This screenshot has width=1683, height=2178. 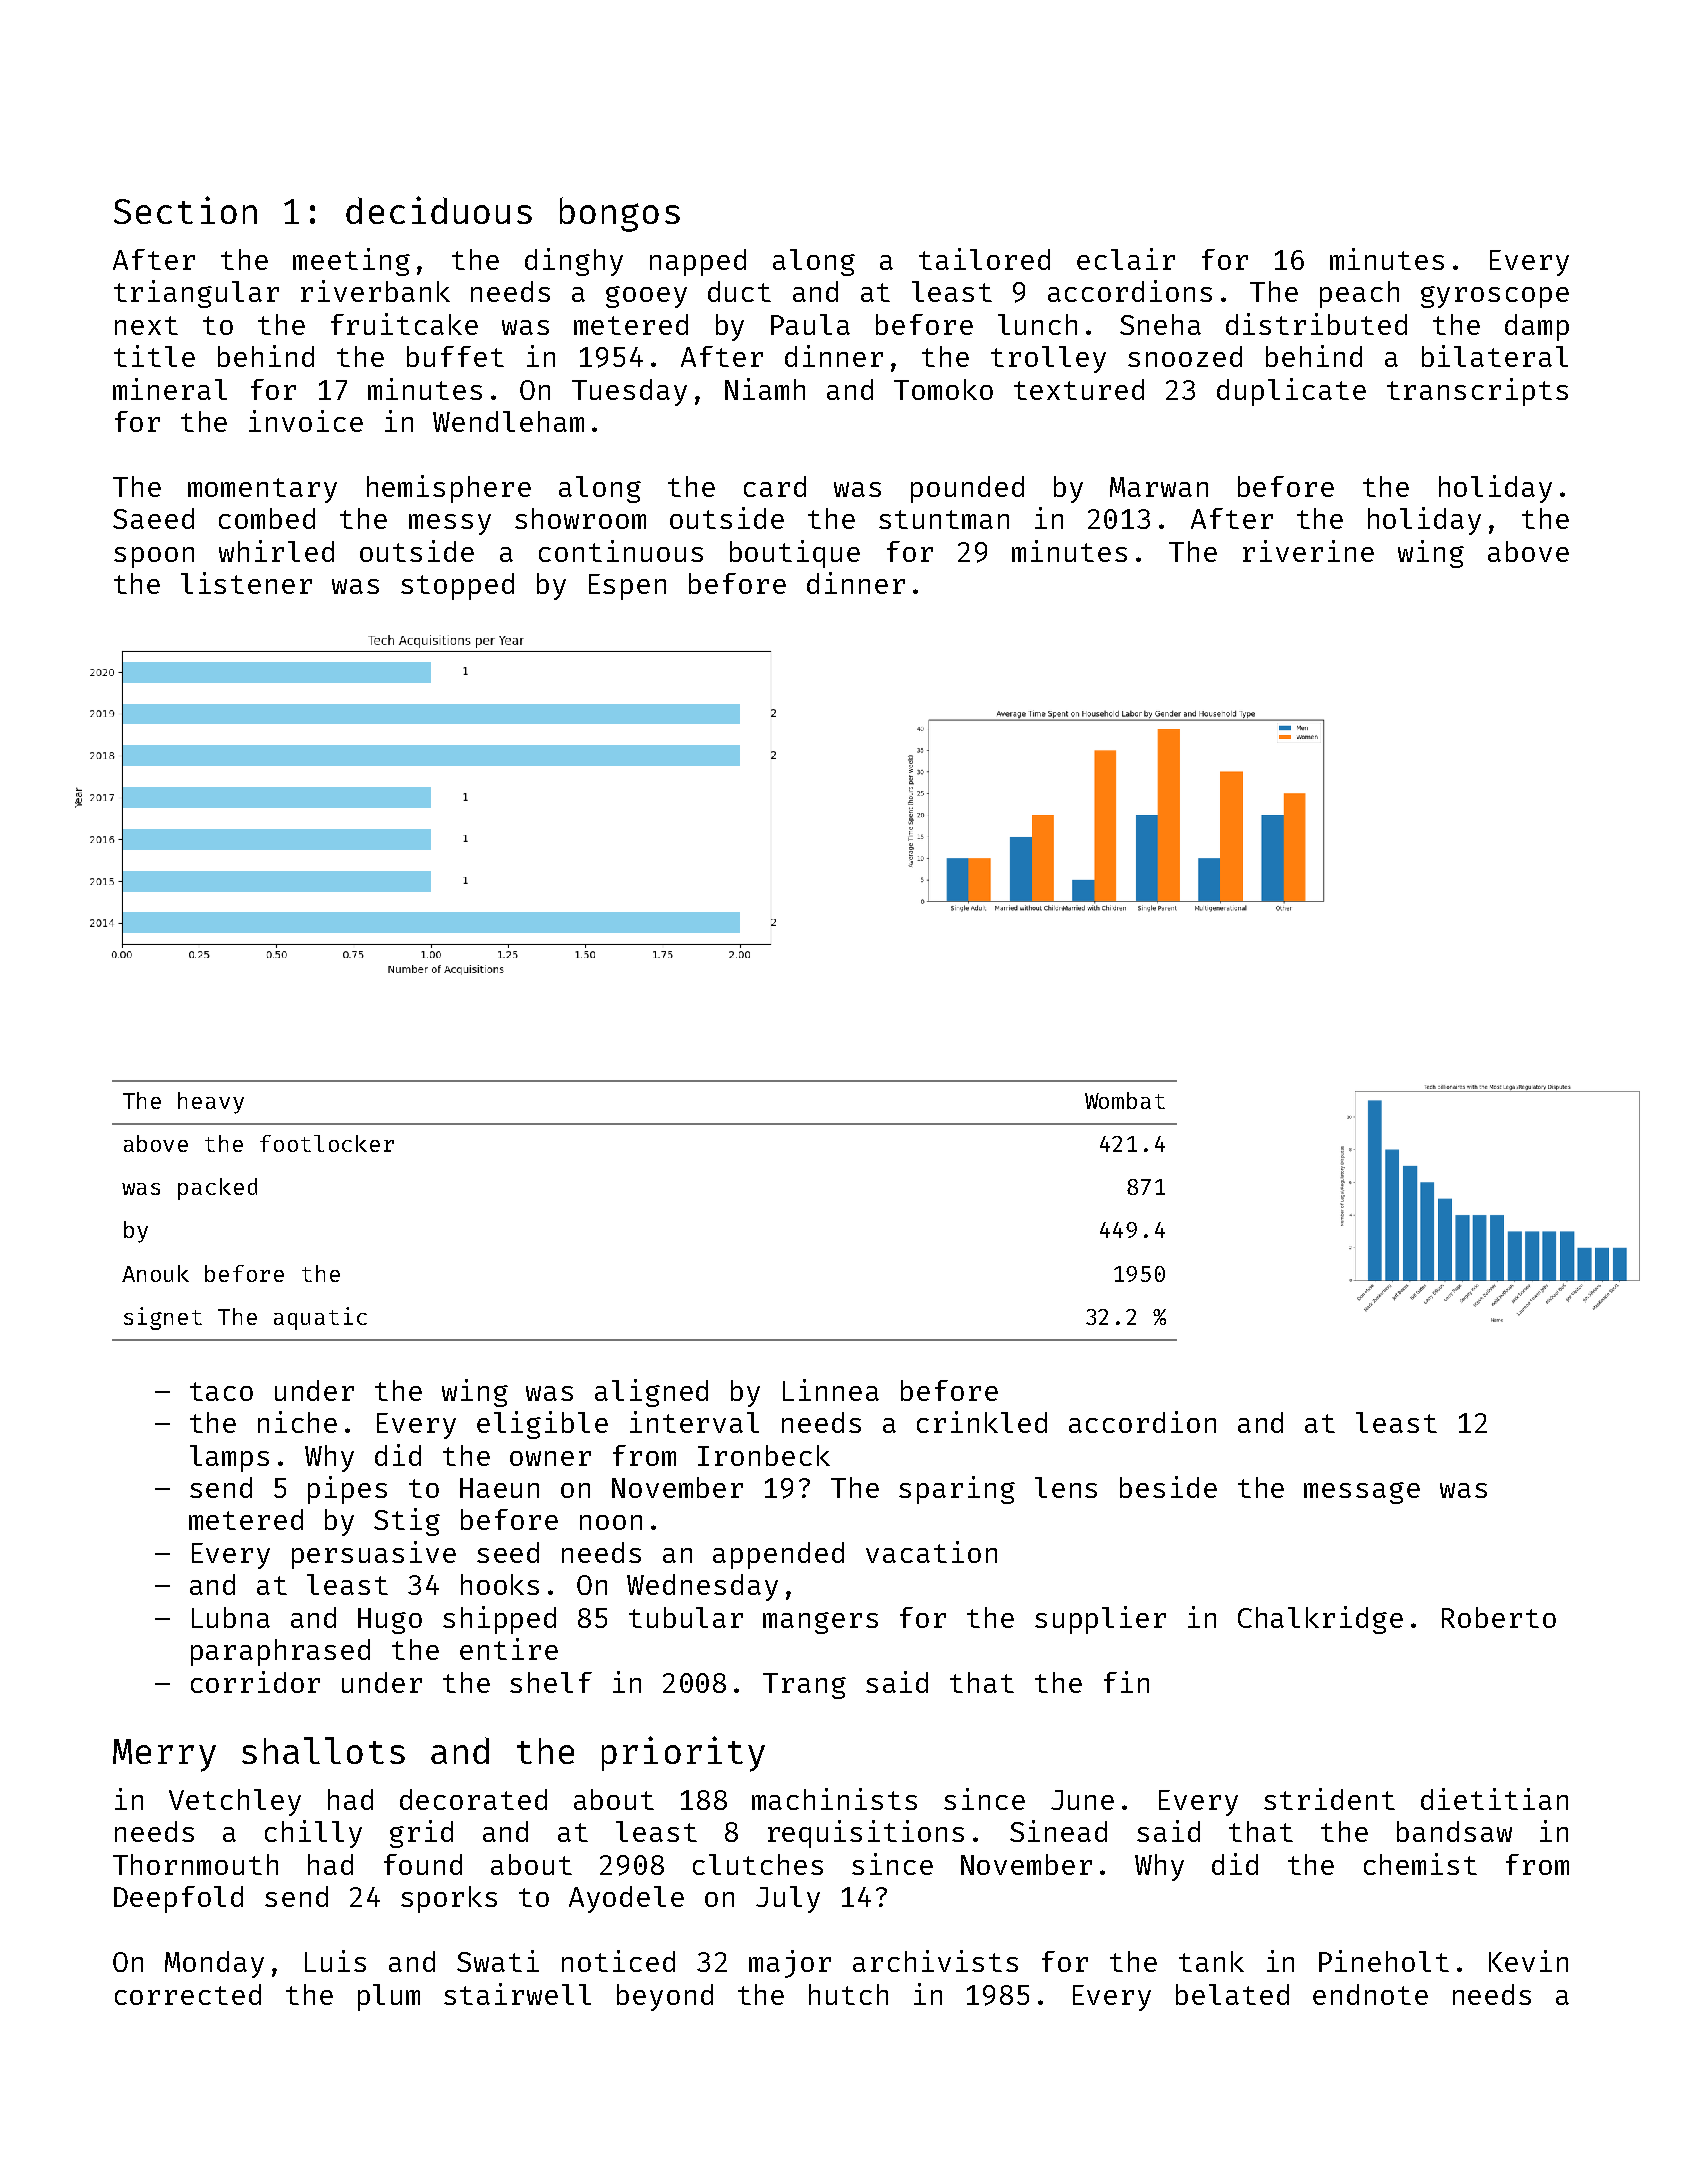 What do you see at coordinates (439, 210) in the screenshot?
I see `deciduous` at bounding box center [439, 210].
